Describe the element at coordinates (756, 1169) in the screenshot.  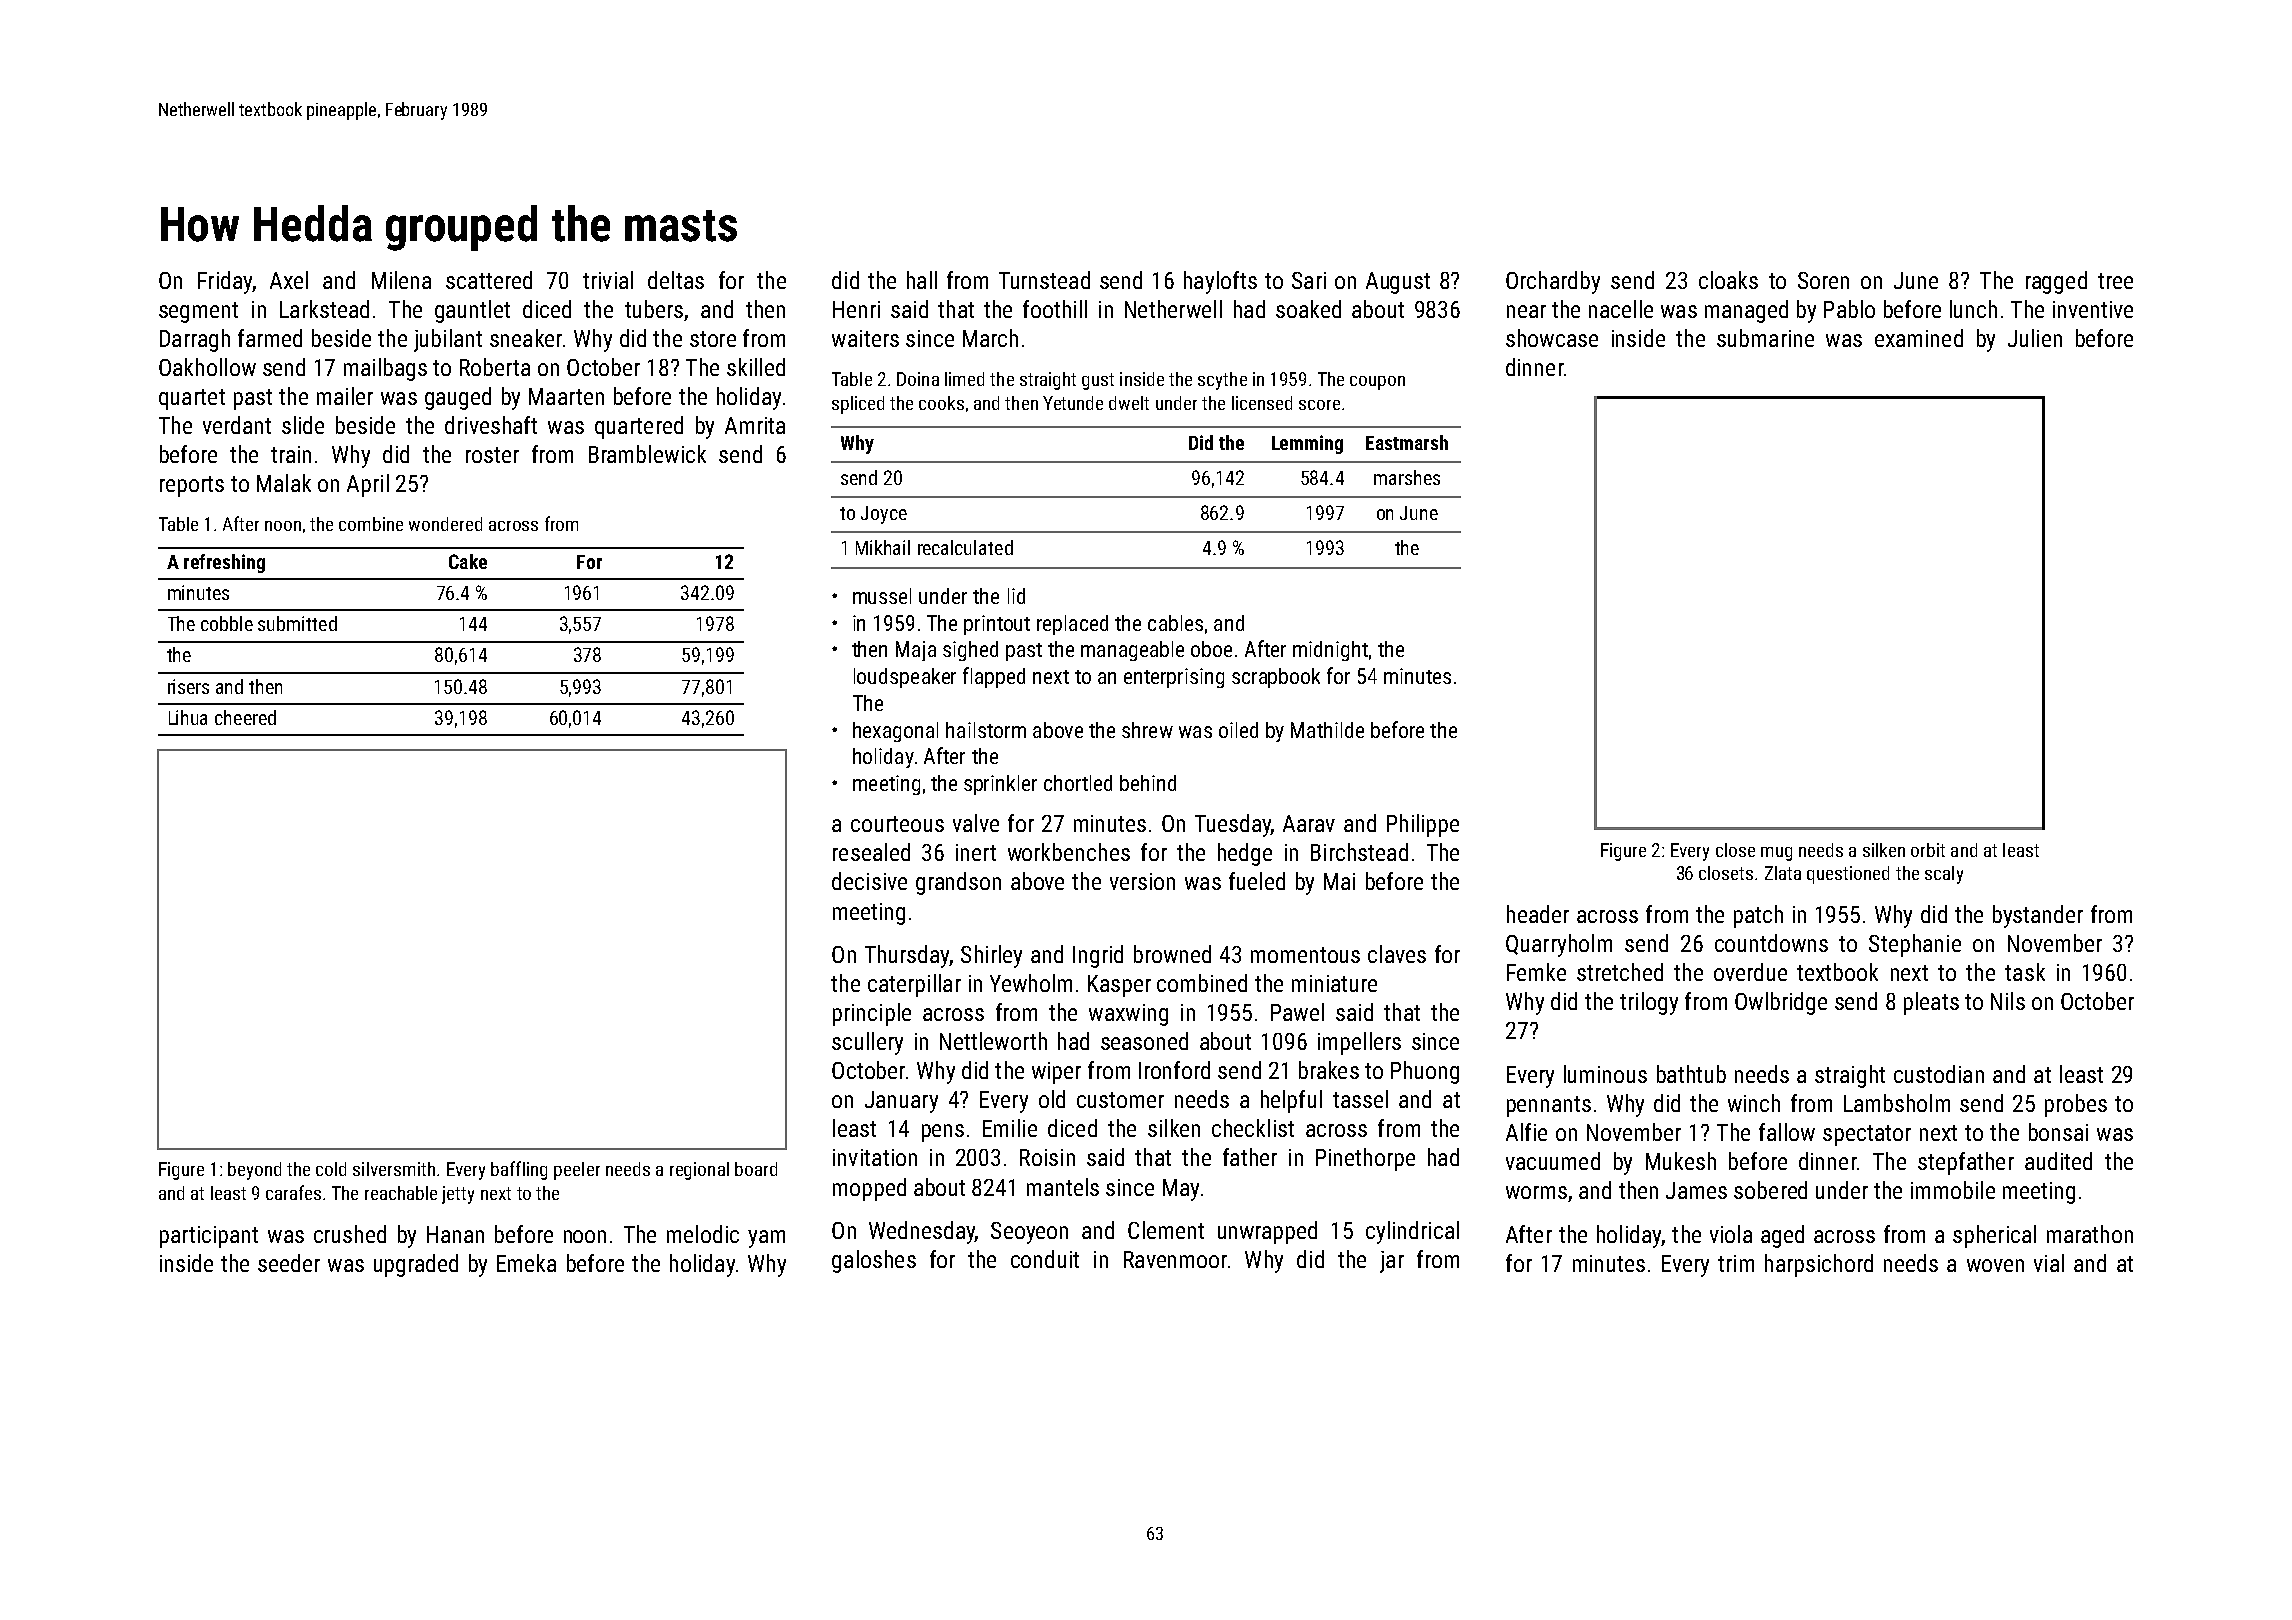
I see `board` at that location.
